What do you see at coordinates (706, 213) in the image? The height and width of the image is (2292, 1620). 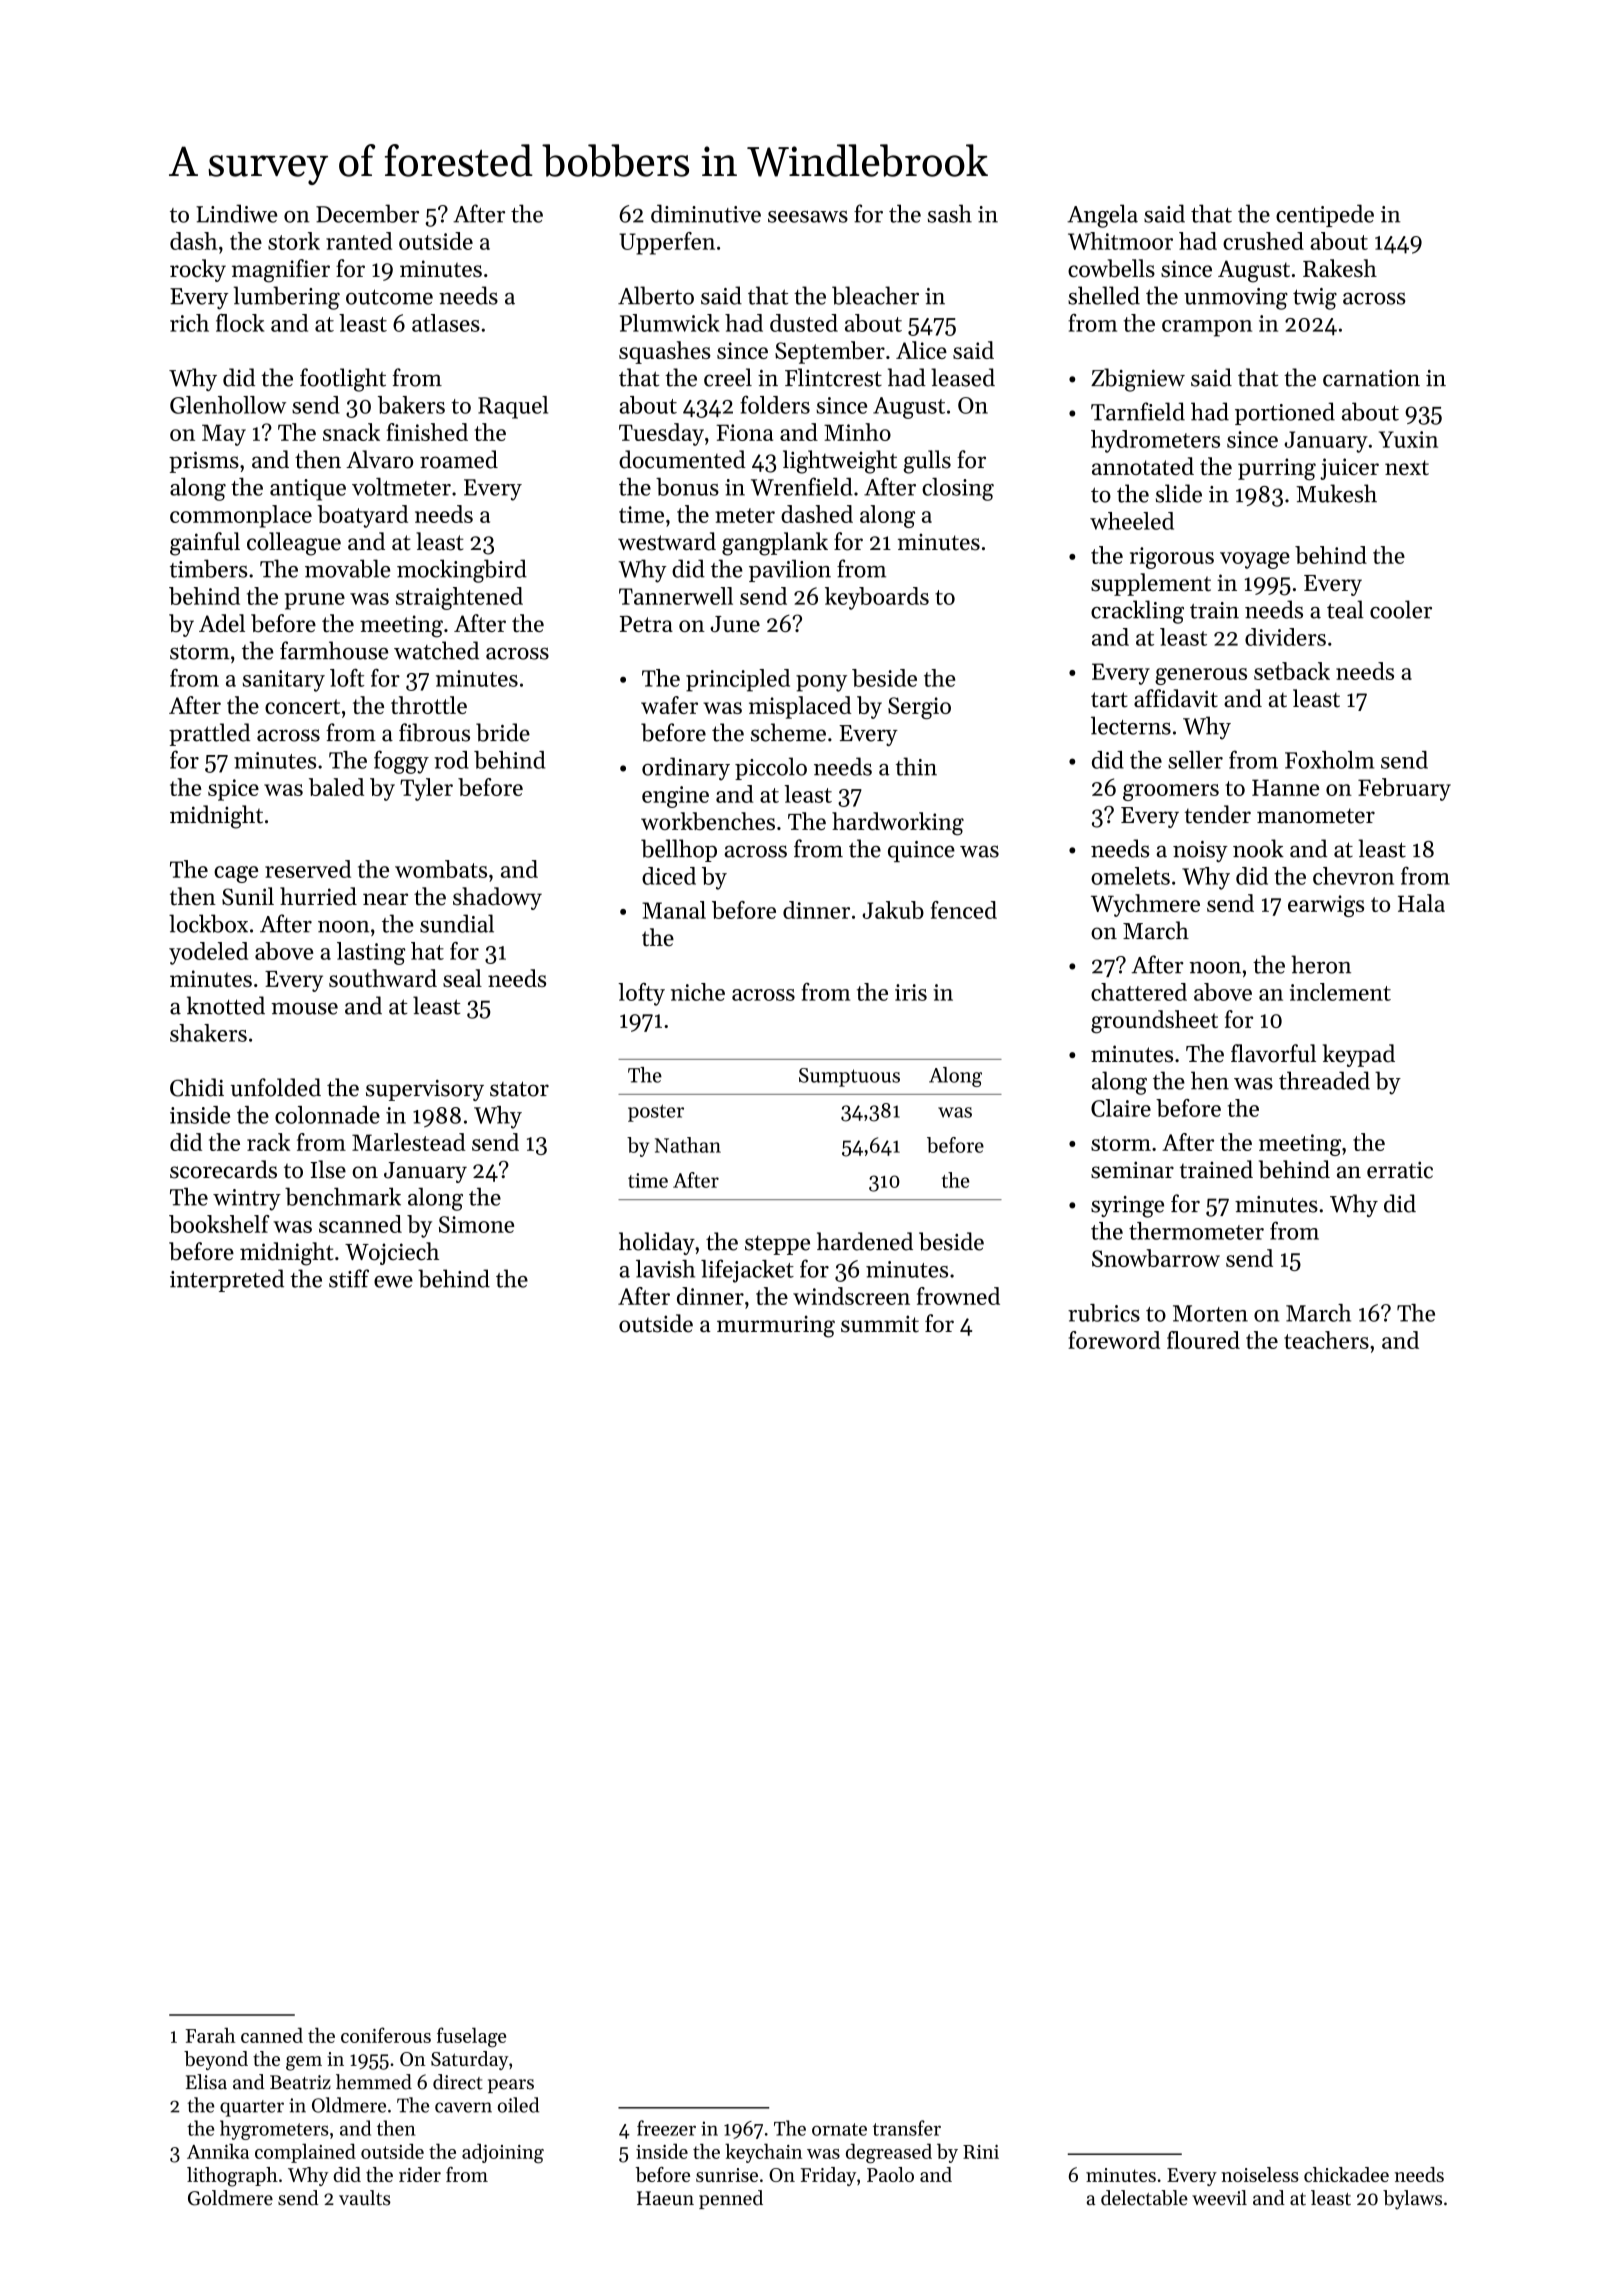 I see `diminutive` at bounding box center [706, 213].
